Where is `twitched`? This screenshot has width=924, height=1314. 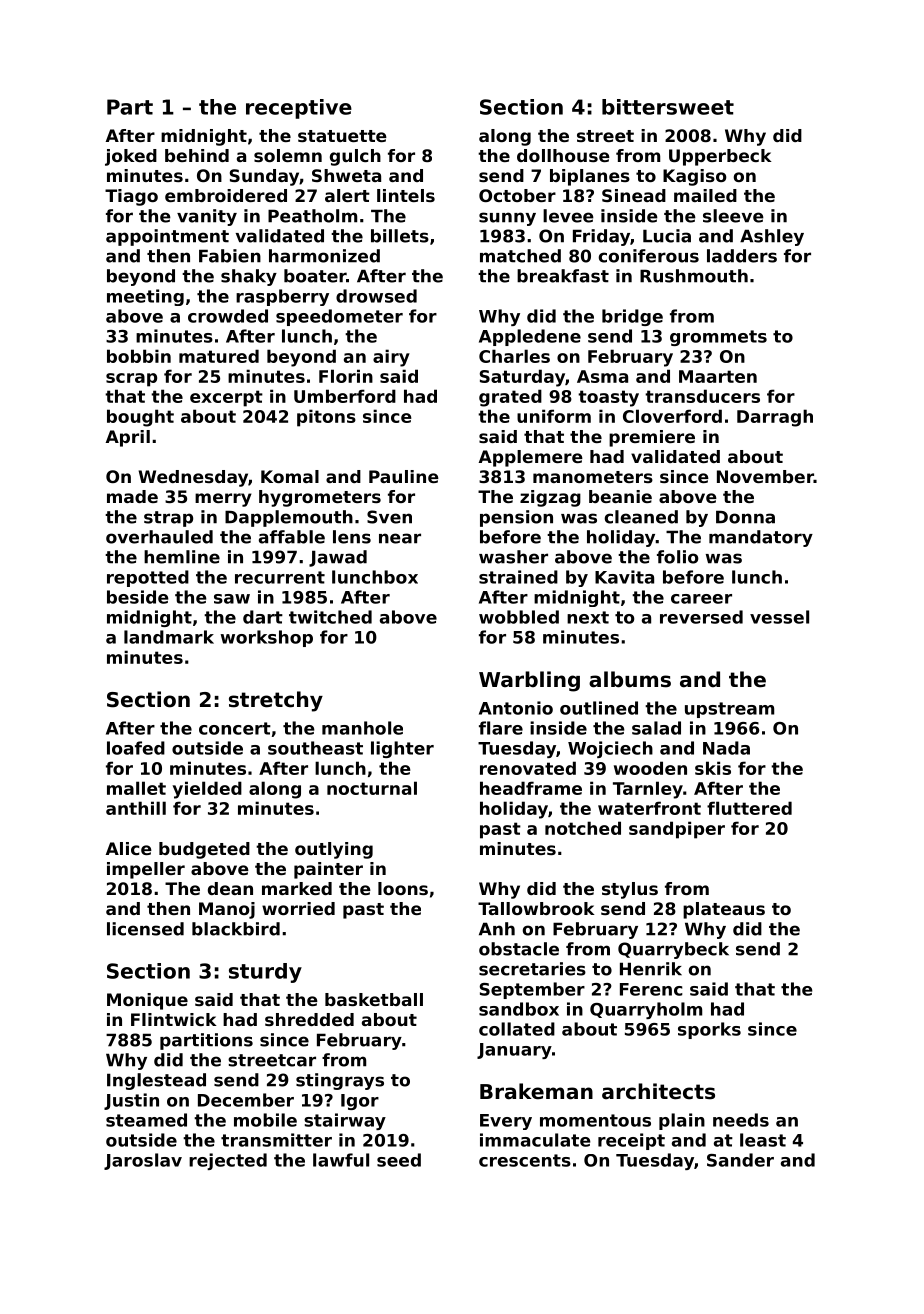 twitched is located at coordinates (330, 617).
